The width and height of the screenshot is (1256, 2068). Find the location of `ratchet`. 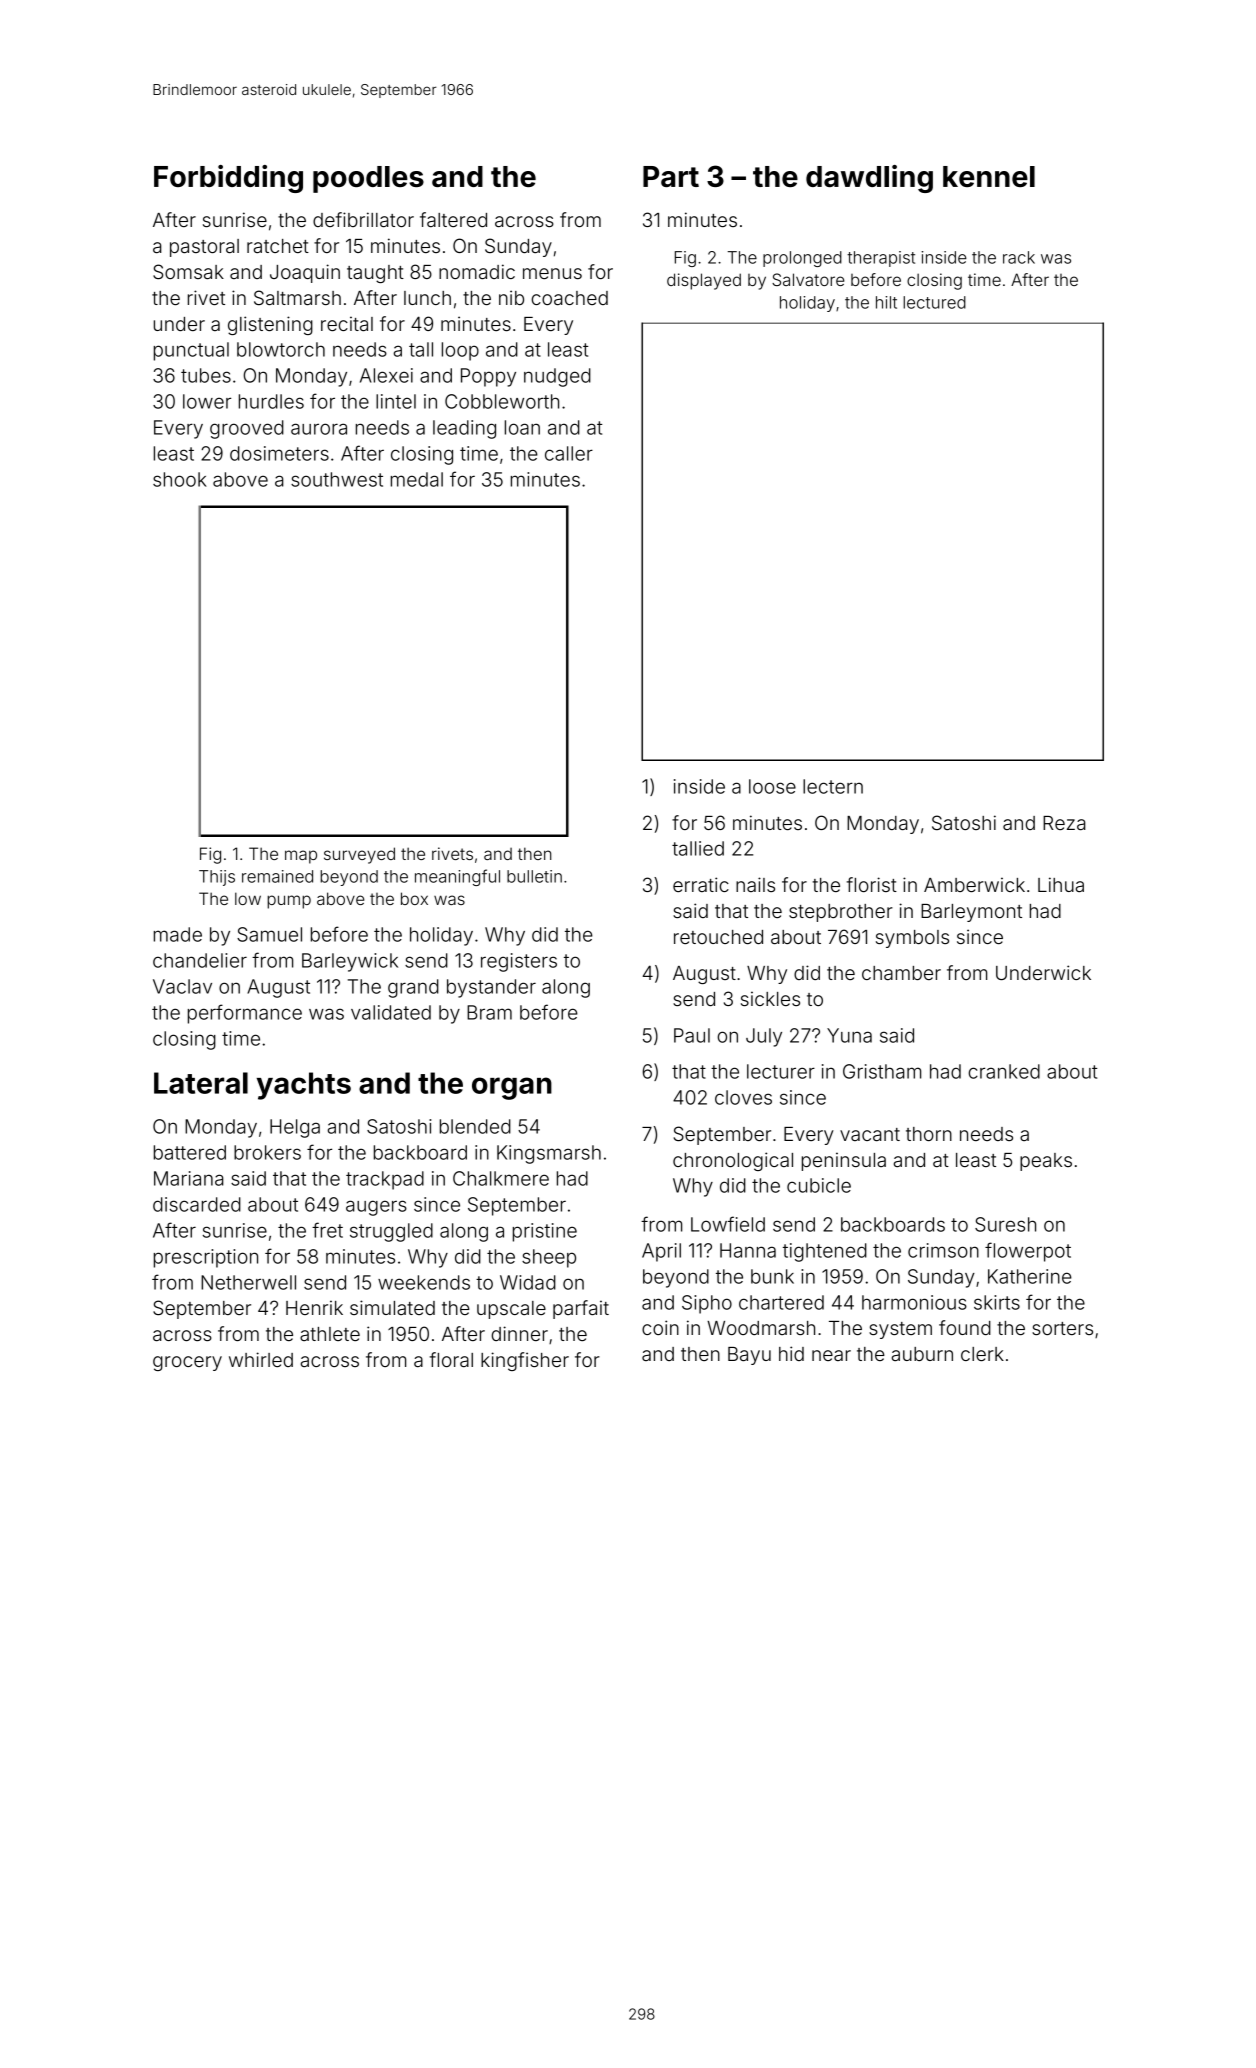

ratchet is located at coordinates (278, 246).
